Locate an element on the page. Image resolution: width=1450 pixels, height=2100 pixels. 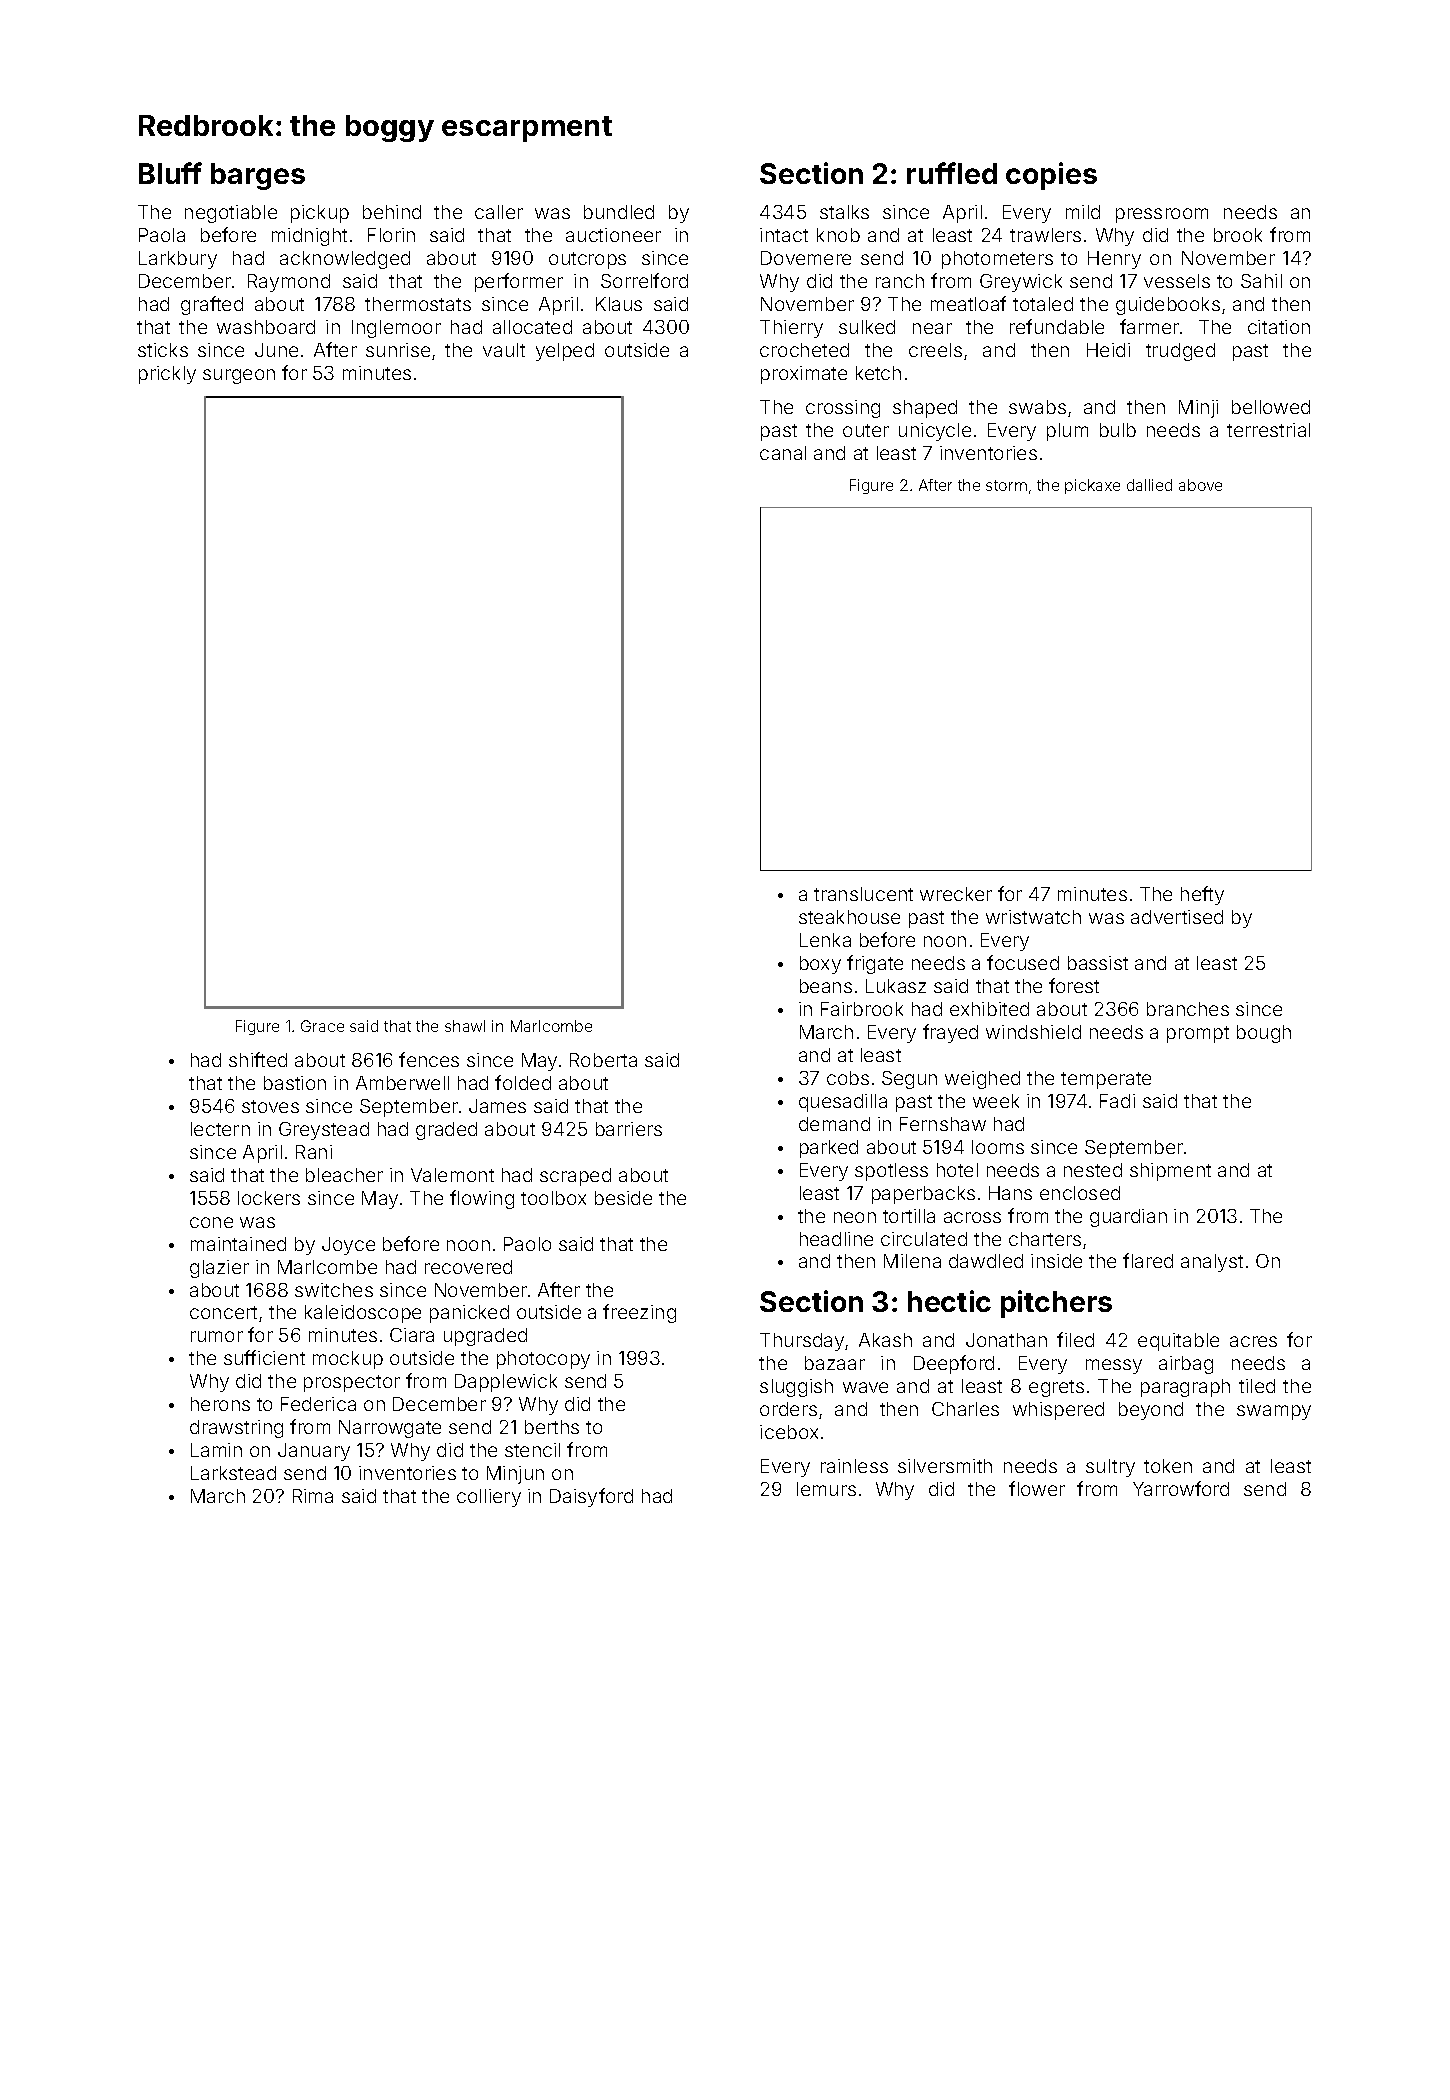
herons is located at coordinates (220, 1404).
